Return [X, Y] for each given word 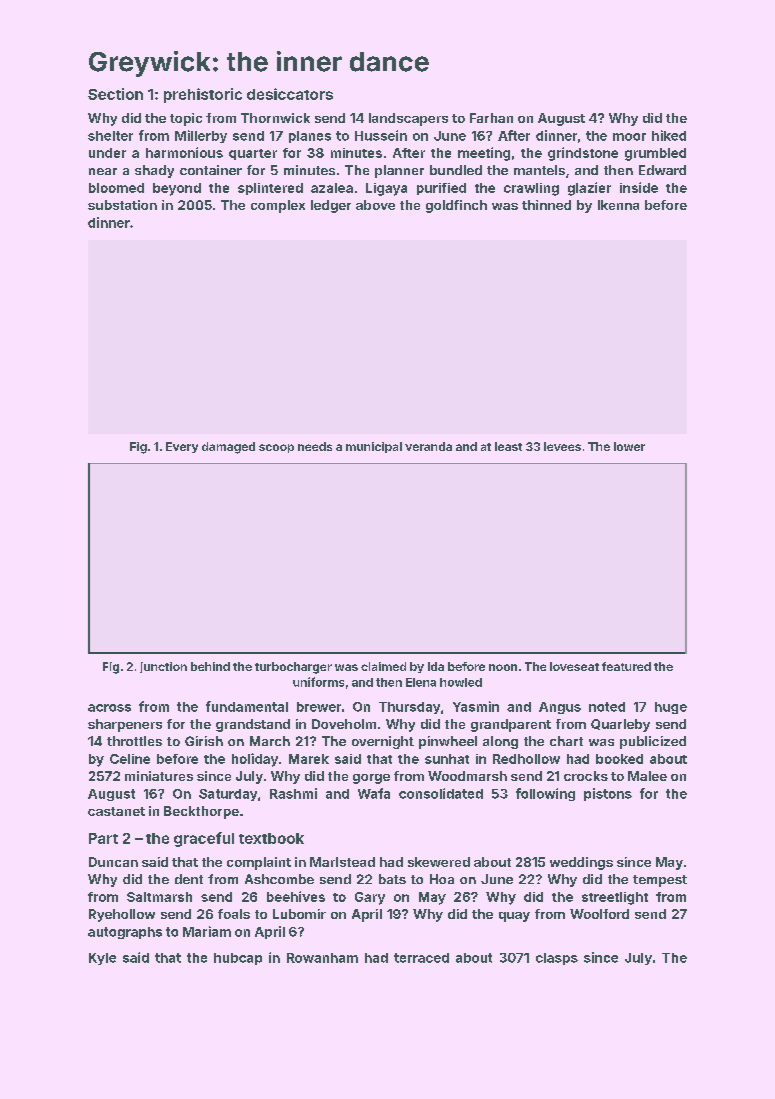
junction [163, 667]
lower [629, 446]
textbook [271, 838]
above [375, 205]
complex [278, 206]
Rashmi [293, 793]
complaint [259, 863]
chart [566, 741]
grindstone [583, 154]
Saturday [228, 795]
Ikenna [618, 205]
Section [115, 94]
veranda [428, 446]
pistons [608, 794]
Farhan [491, 118]
